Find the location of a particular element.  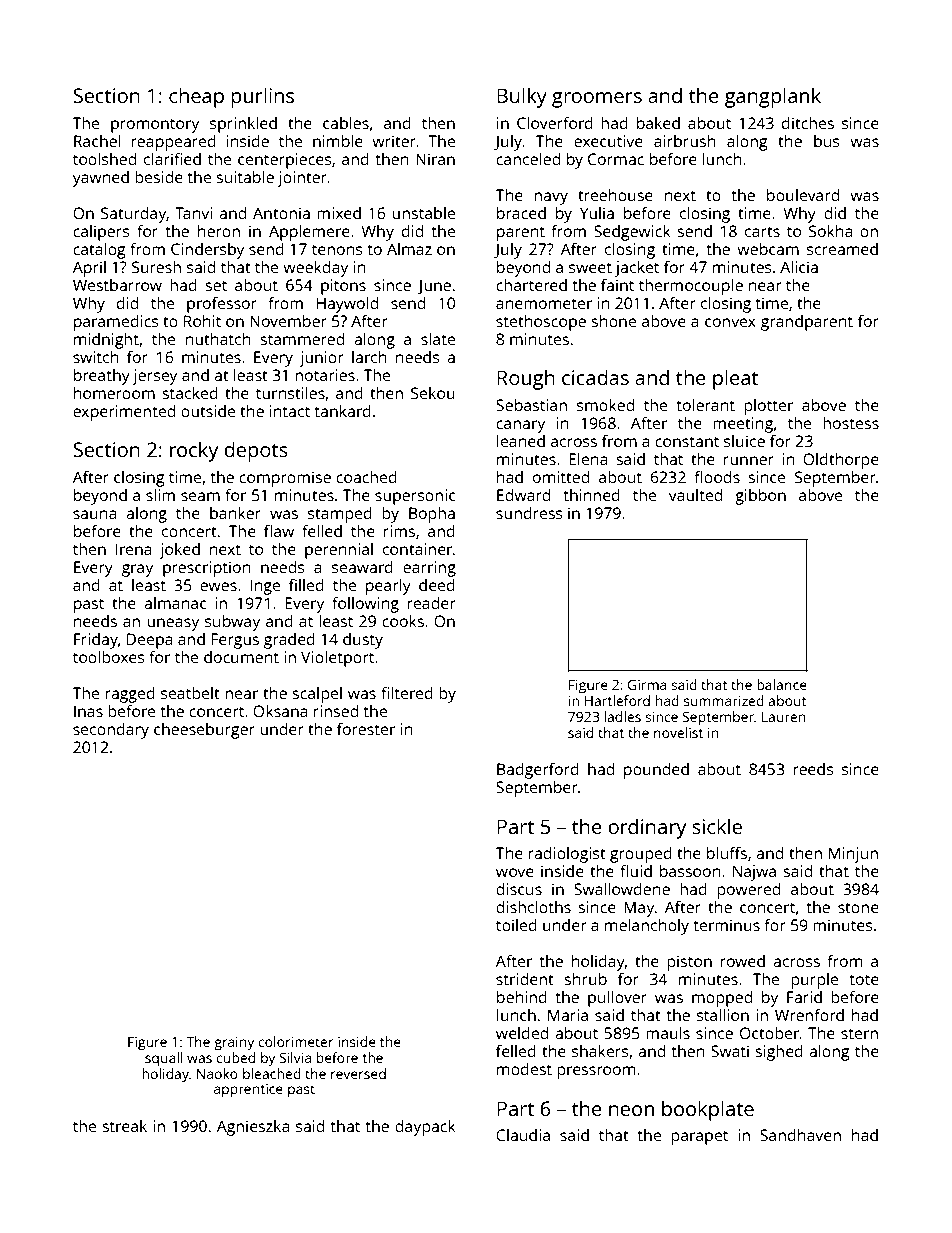

groomers is located at coordinates (597, 100).
